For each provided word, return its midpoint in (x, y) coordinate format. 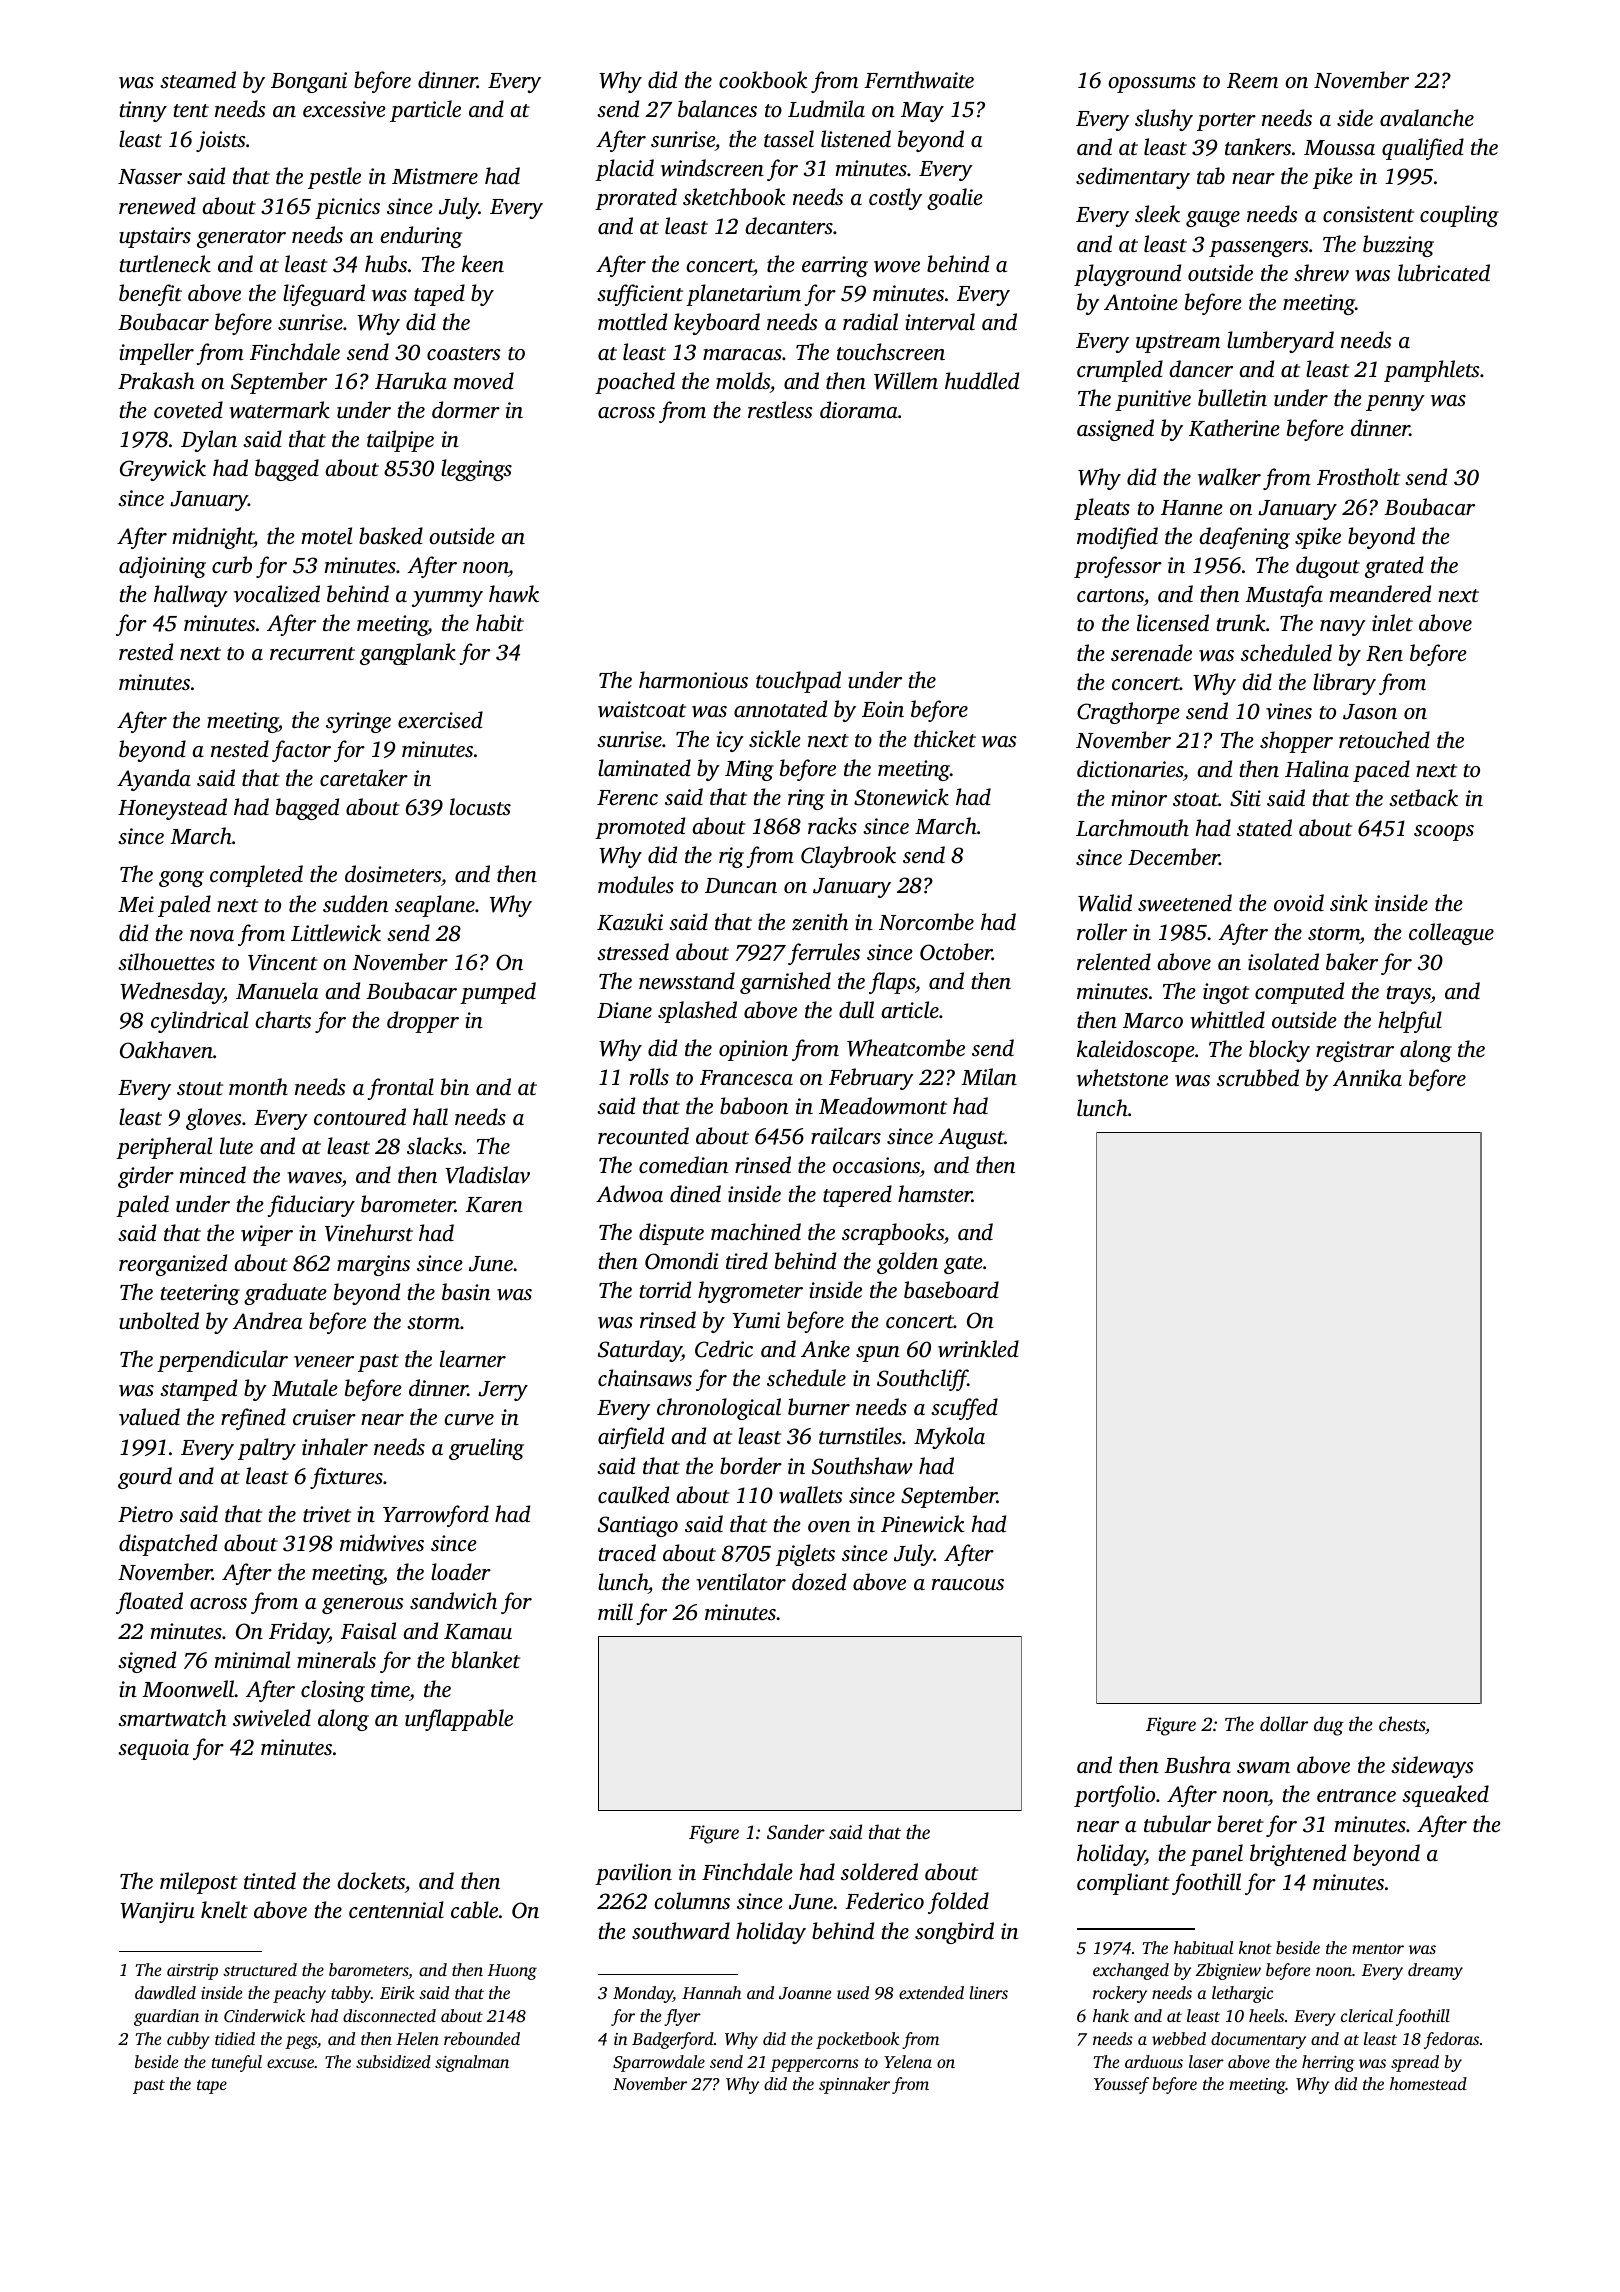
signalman (472, 2063)
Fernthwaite (919, 80)
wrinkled (978, 1349)
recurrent (312, 653)
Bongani (309, 82)
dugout (1328, 567)
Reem (1252, 81)
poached (635, 383)
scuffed (964, 1409)
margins (373, 1265)
